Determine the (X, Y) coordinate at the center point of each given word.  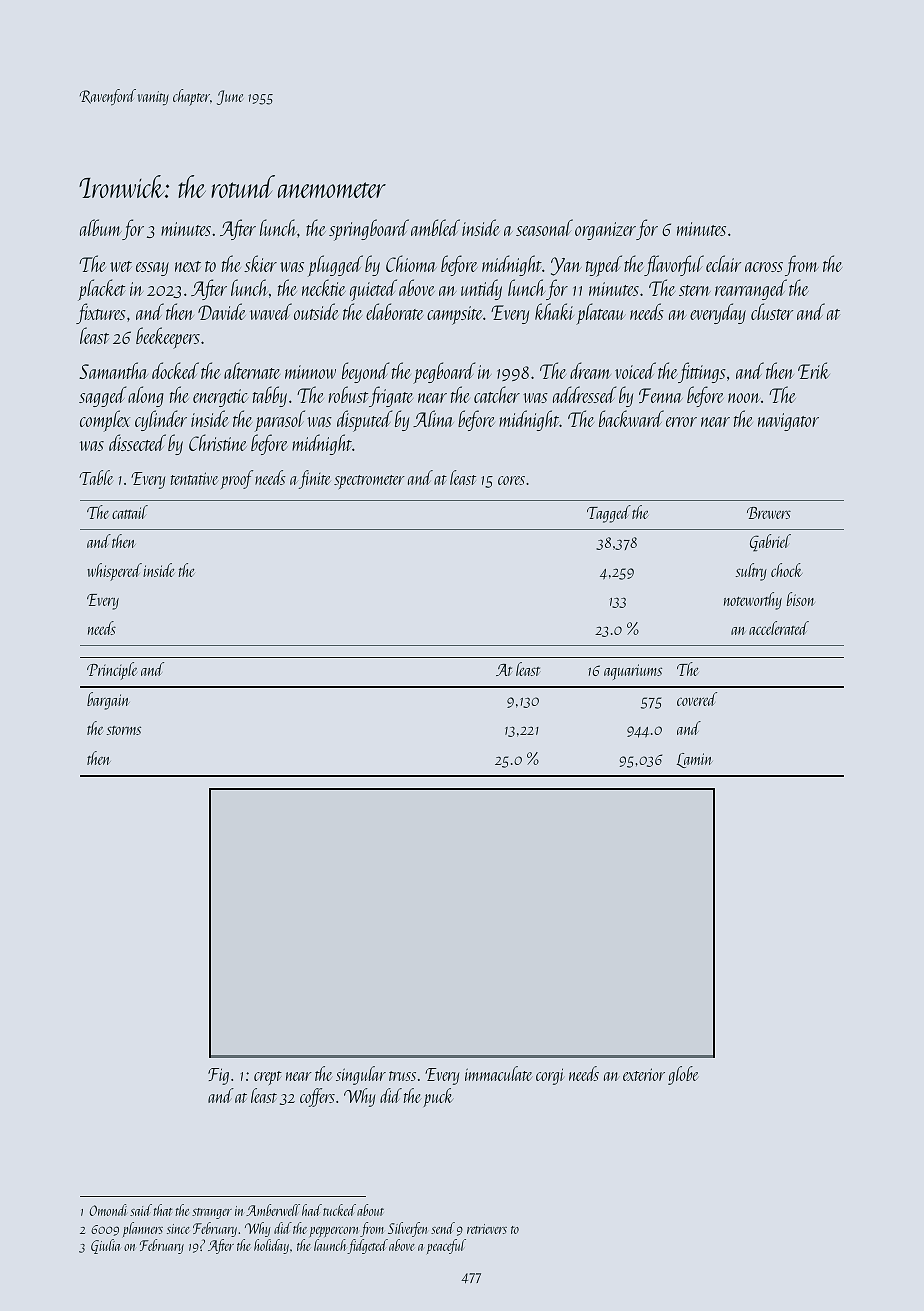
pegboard (444, 373)
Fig (218, 1076)
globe (683, 1075)
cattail (130, 512)
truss (402, 1076)
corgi (550, 1076)
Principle (112, 671)
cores (511, 480)
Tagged (609, 514)
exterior (644, 1074)
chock (786, 570)
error (681, 422)
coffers (317, 1097)
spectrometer (369, 482)
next (188, 266)
